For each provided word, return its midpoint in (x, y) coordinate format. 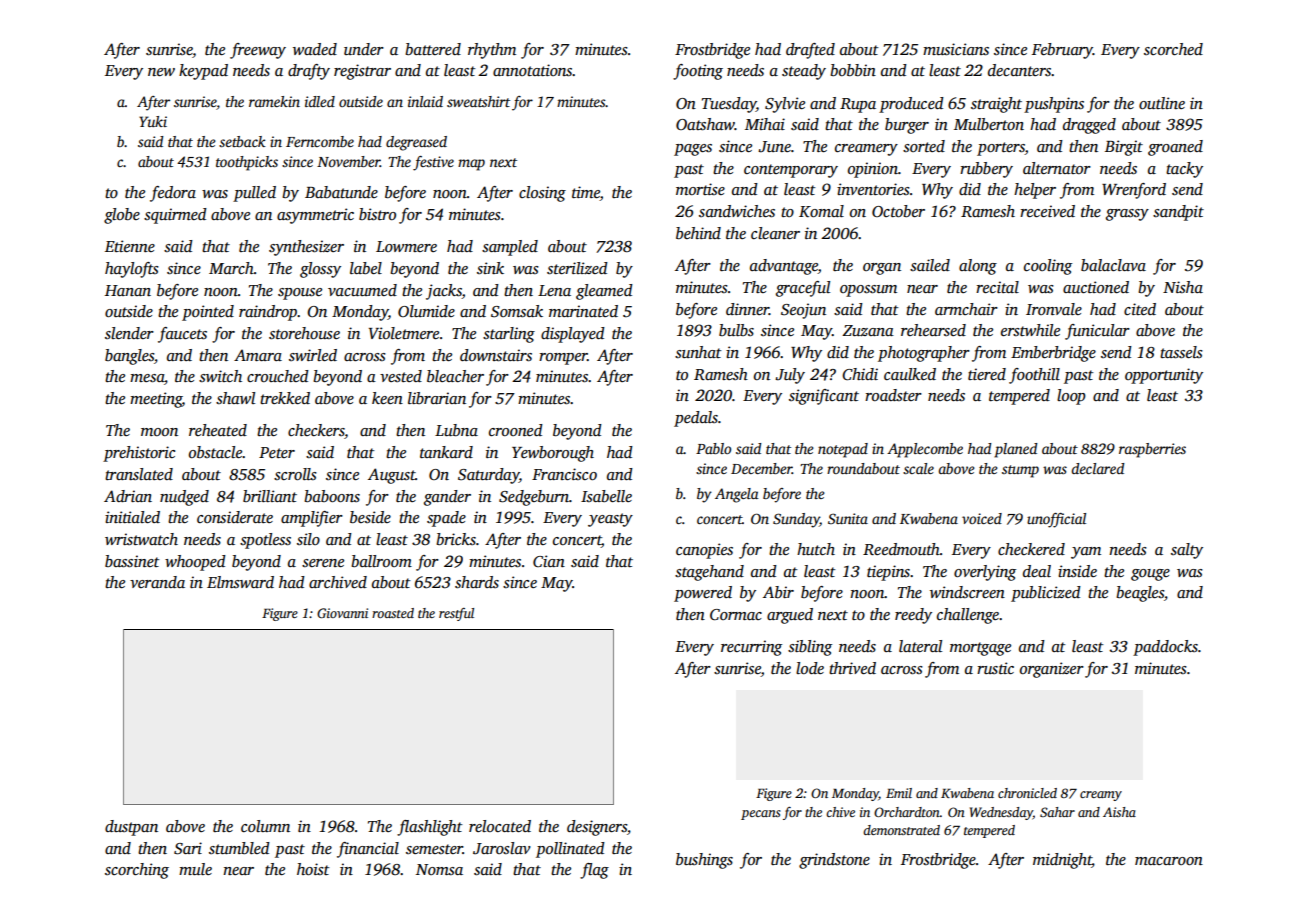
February (1062, 51)
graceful (803, 289)
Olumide (426, 311)
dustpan (131, 828)
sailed (930, 265)
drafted (810, 51)
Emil (899, 793)
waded (315, 49)
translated (139, 474)
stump (1020, 471)
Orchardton (907, 812)
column (265, 826)
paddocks (1165, 648)
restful (456, 614)
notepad (843, 450)
